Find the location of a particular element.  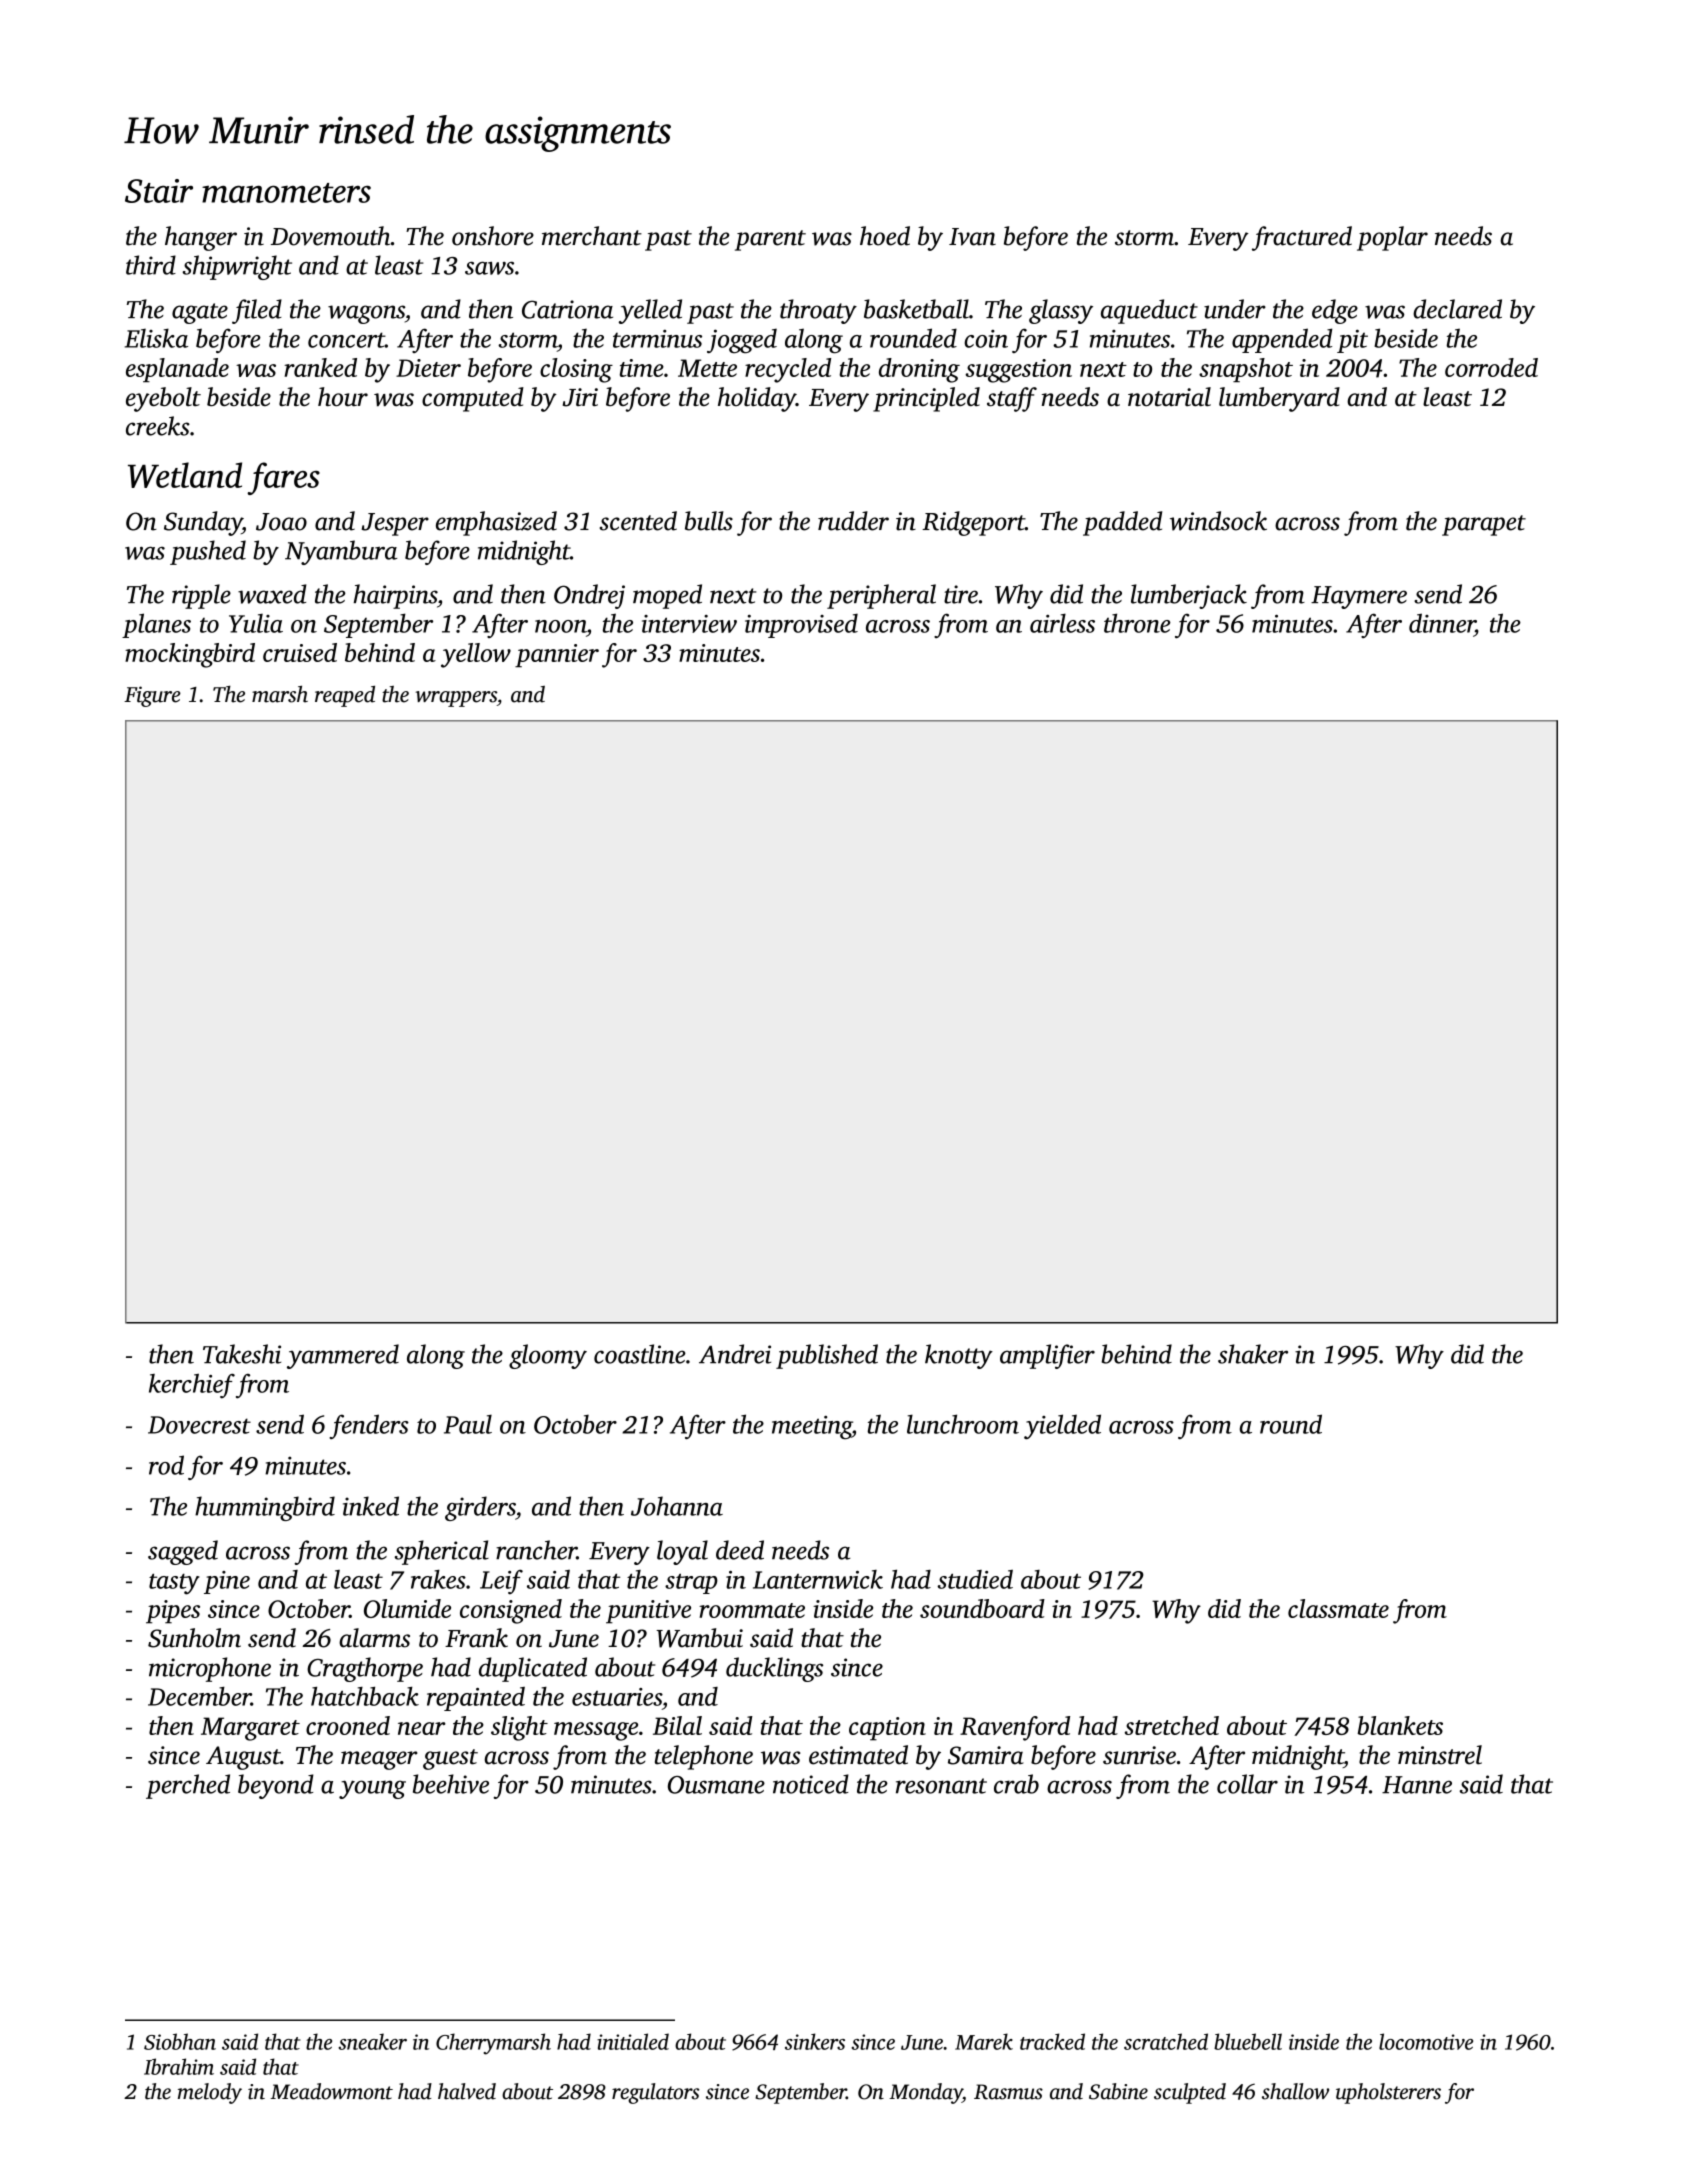

Marek is located at coordinates (984, 2041).
